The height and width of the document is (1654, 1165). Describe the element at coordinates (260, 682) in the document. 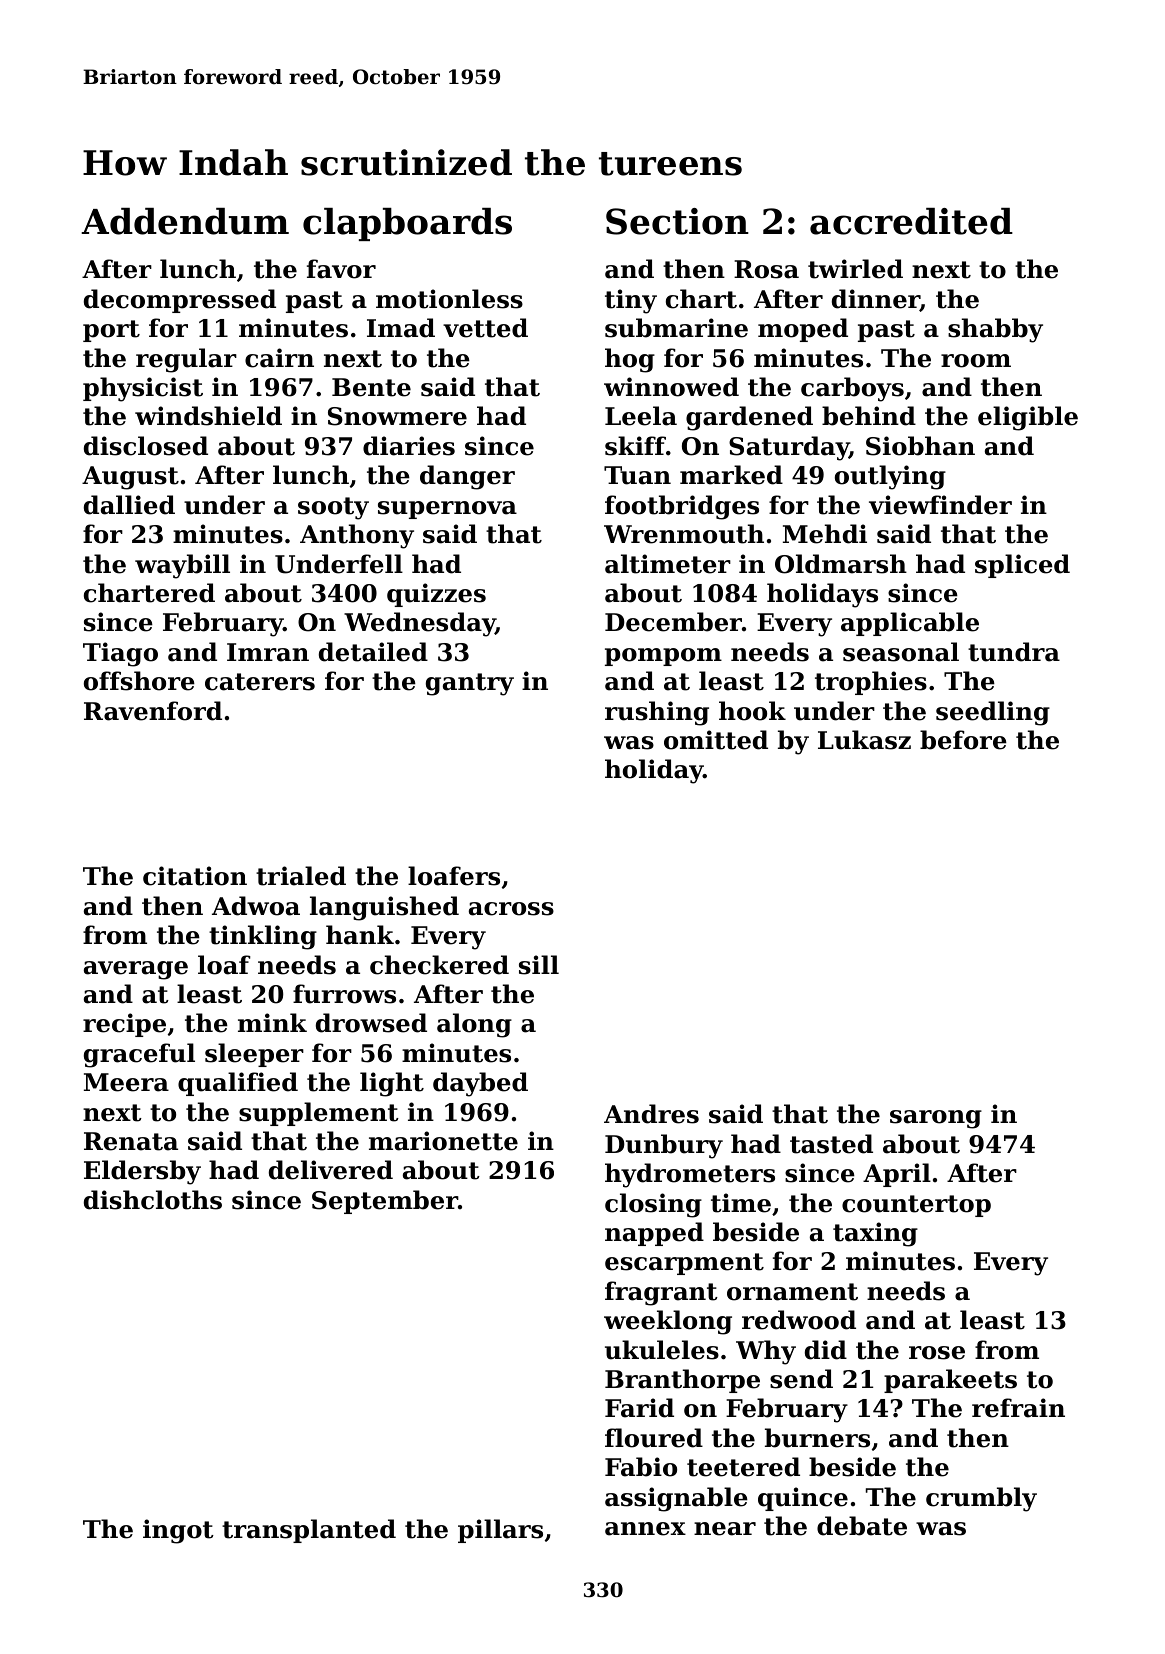

I see `caterers` at that location.
